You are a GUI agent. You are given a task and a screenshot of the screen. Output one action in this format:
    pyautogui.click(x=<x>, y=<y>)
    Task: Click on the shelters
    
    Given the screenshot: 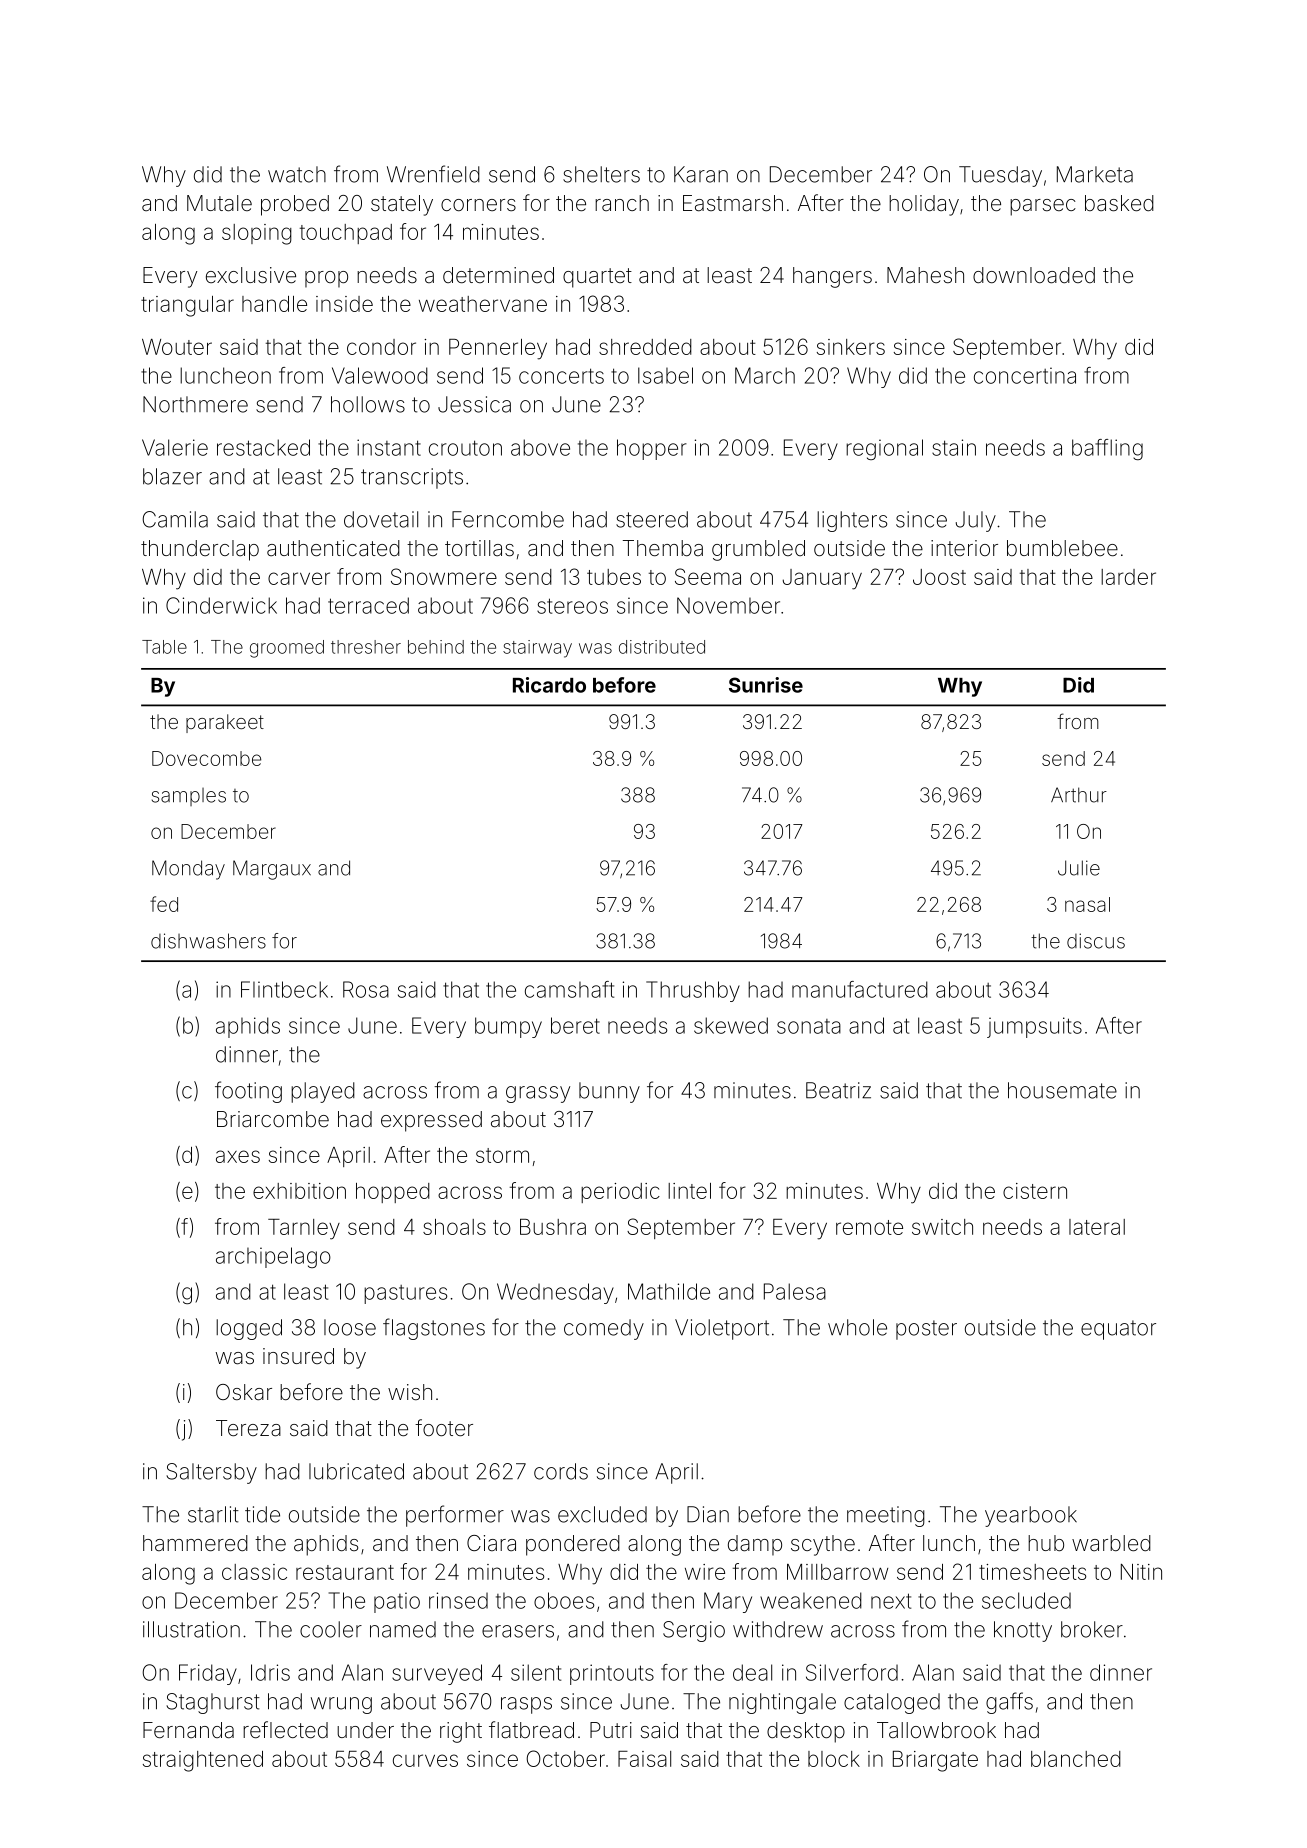 What is the action you would take?
    pyautogui.click(x=601, y=174)
